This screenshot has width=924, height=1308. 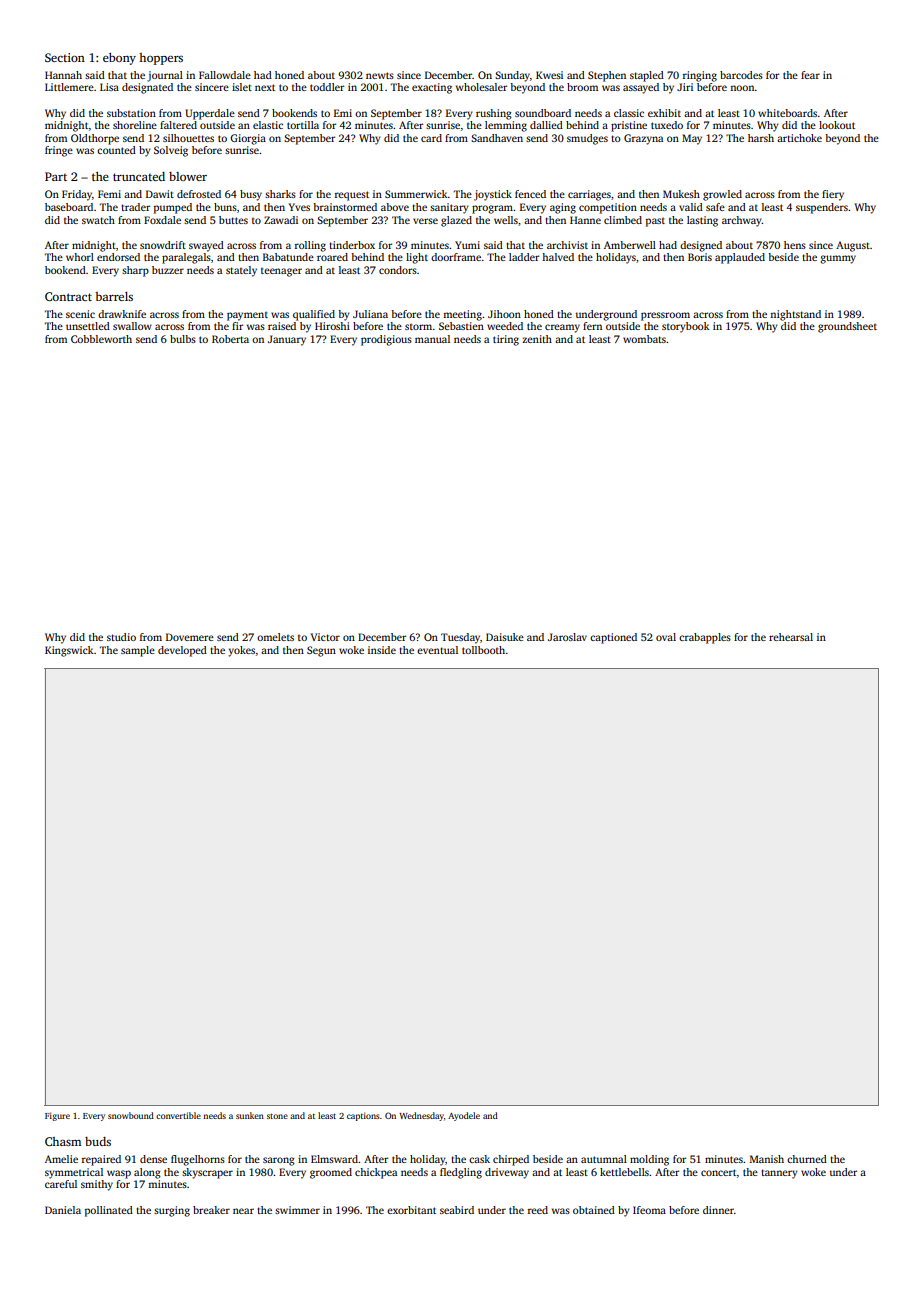 I want to click on Section, so click(x=65, y=57).
